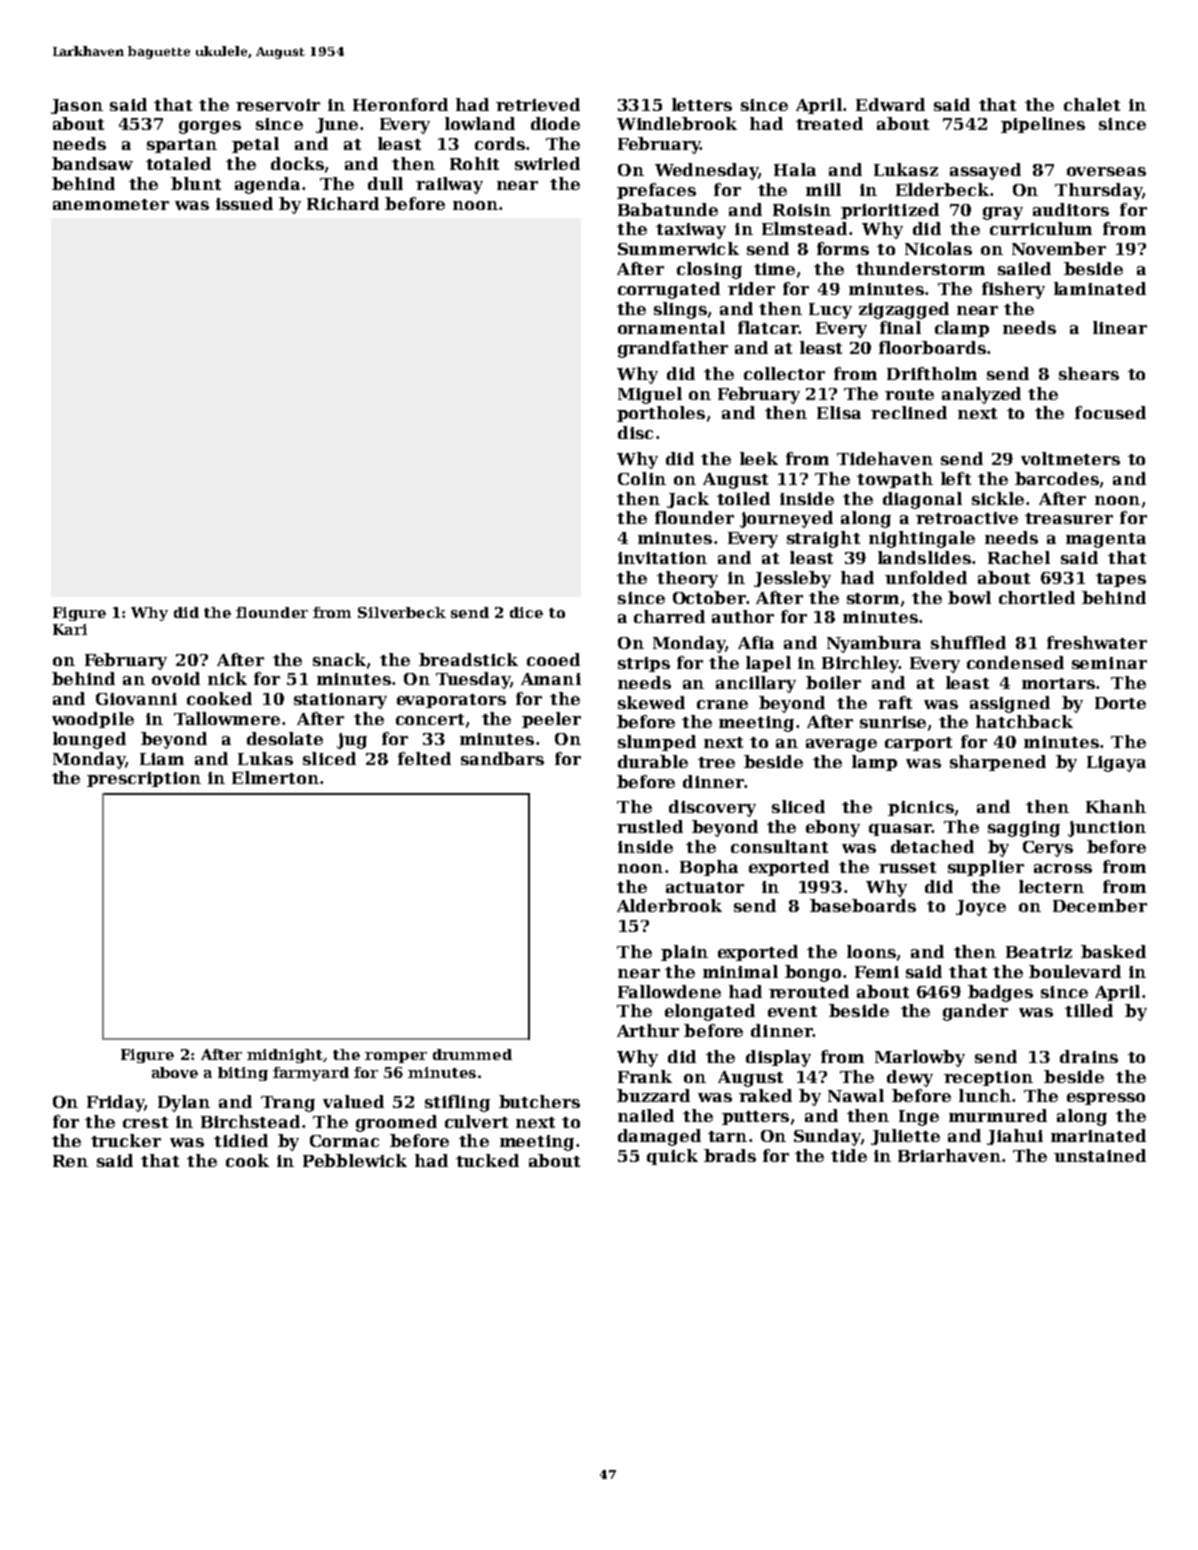 The width and height of the image is (1198, 1550). What do you see at coordinates (77, 106) in the image?
I see `Jason` at bounding box center [77, 106].
